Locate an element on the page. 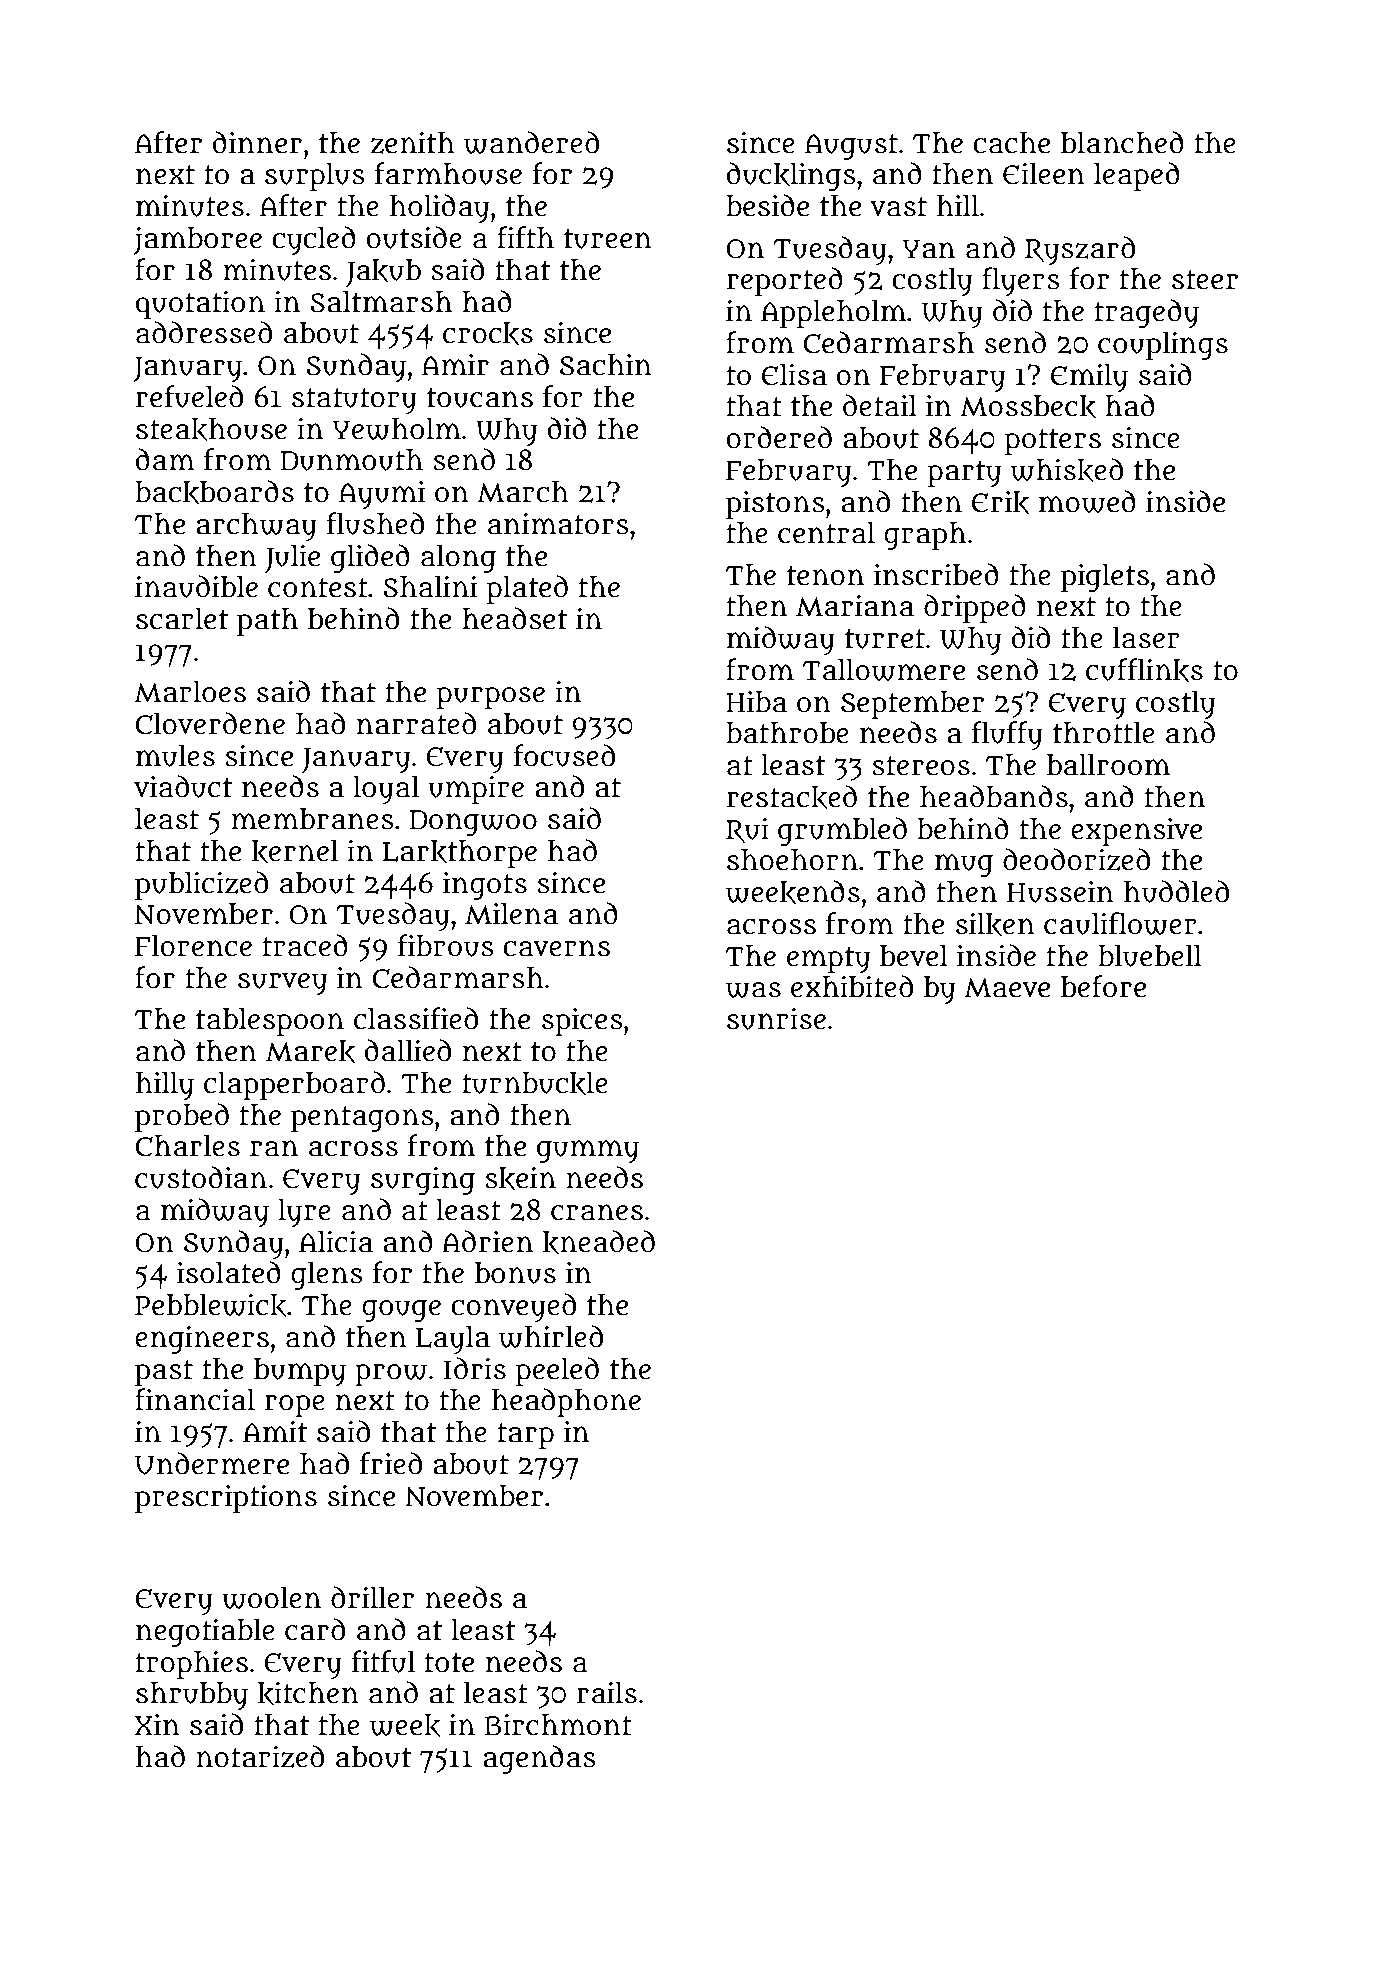 The height and width of the document is (1969, 1386). cranes is located at coordinates (597, 1212).
